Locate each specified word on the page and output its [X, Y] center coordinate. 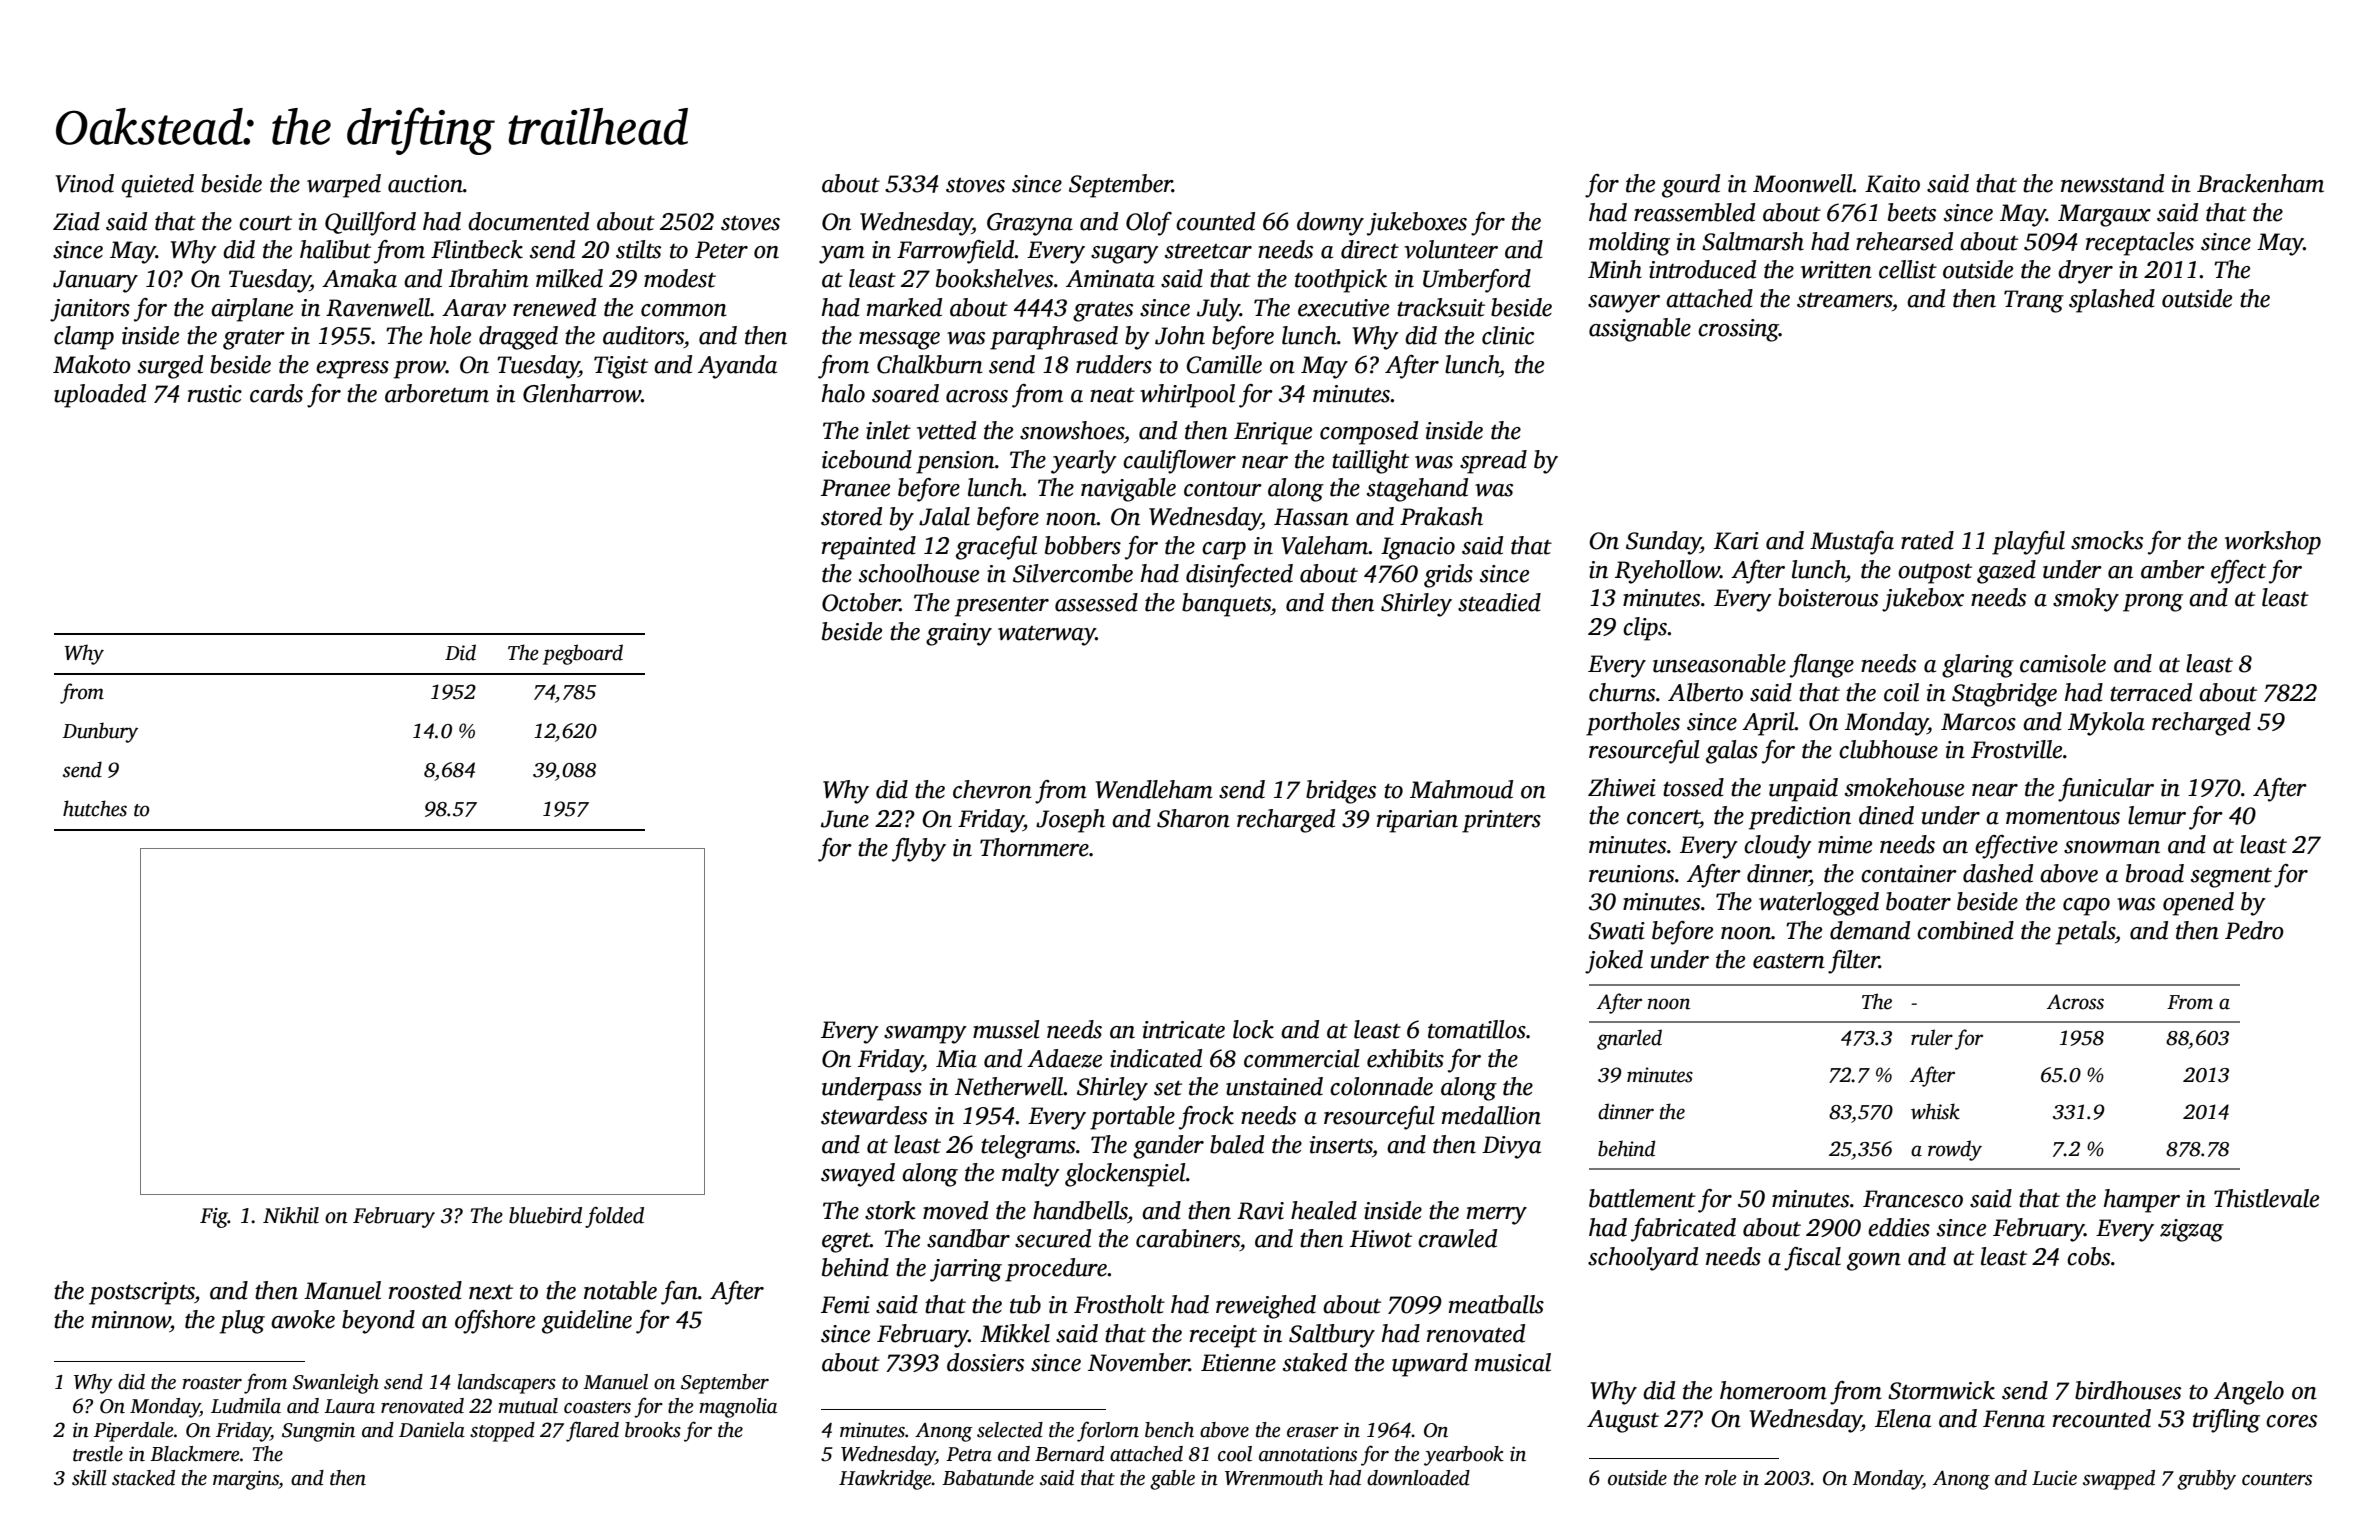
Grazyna [1030, 224]
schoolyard [1643, 1259]
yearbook [1464, 1456]
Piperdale [133, 1432]
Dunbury [100, 732]
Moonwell [1803, 183]
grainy [959, 634]
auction [425, 184]
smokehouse [1904, 787]
